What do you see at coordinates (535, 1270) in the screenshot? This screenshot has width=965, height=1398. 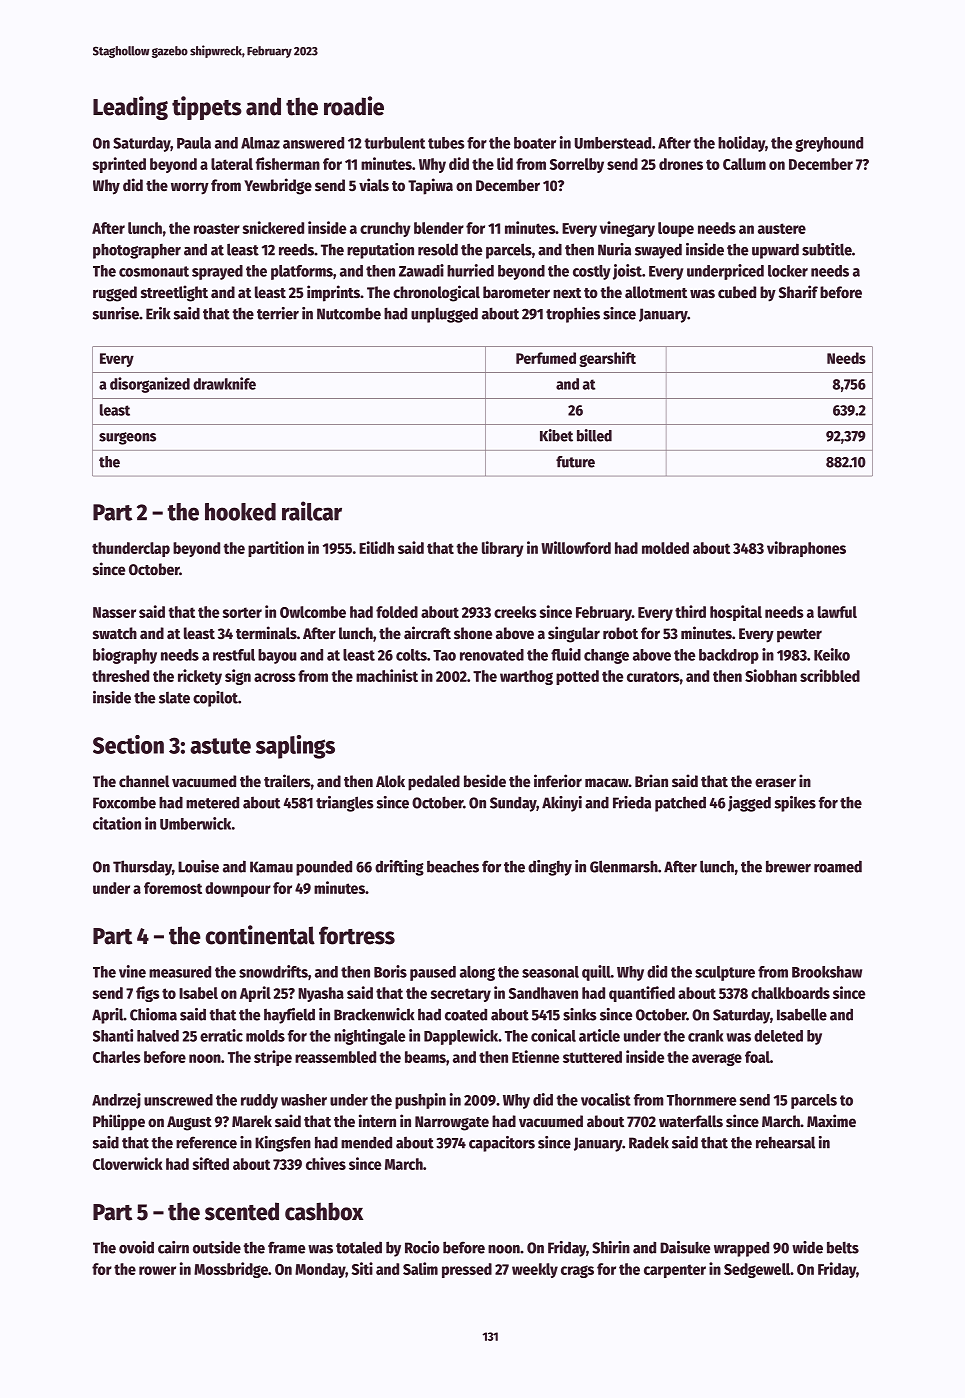 I see `weekly` at bounding box center [535, 1270].
